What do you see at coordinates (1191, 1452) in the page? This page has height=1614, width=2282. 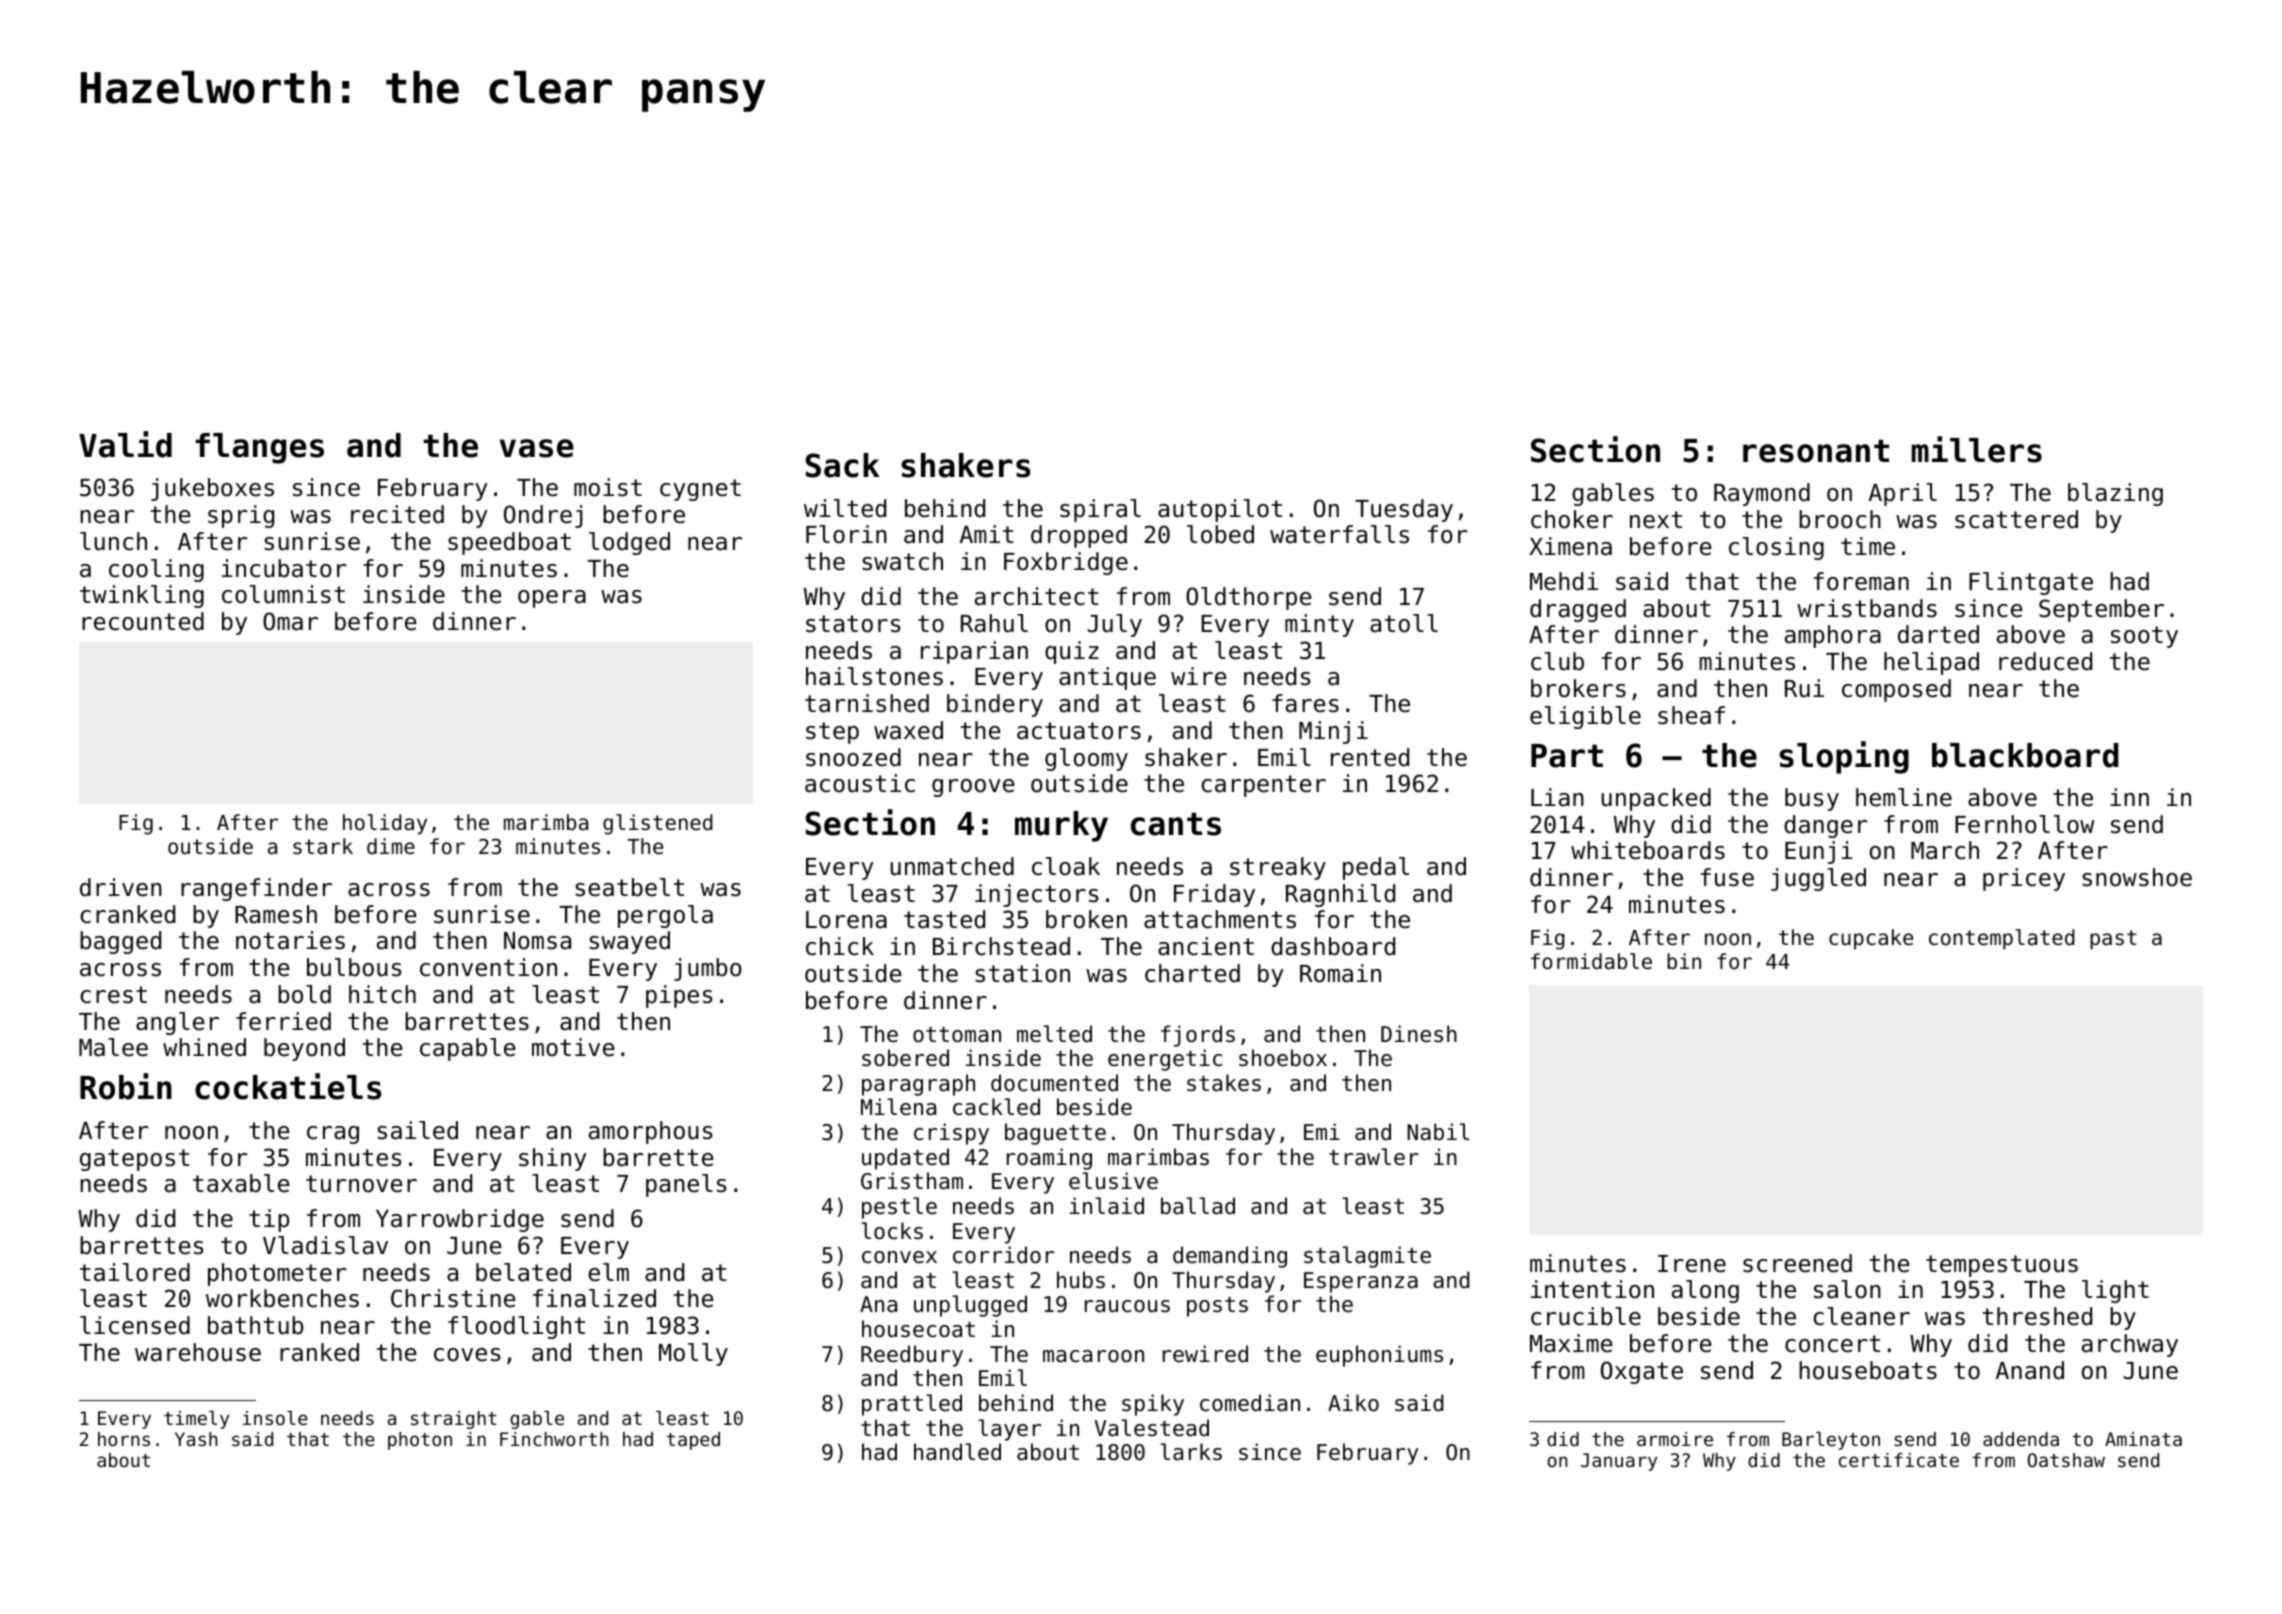 I see `larks` at bounding box center [1191, 1452].
